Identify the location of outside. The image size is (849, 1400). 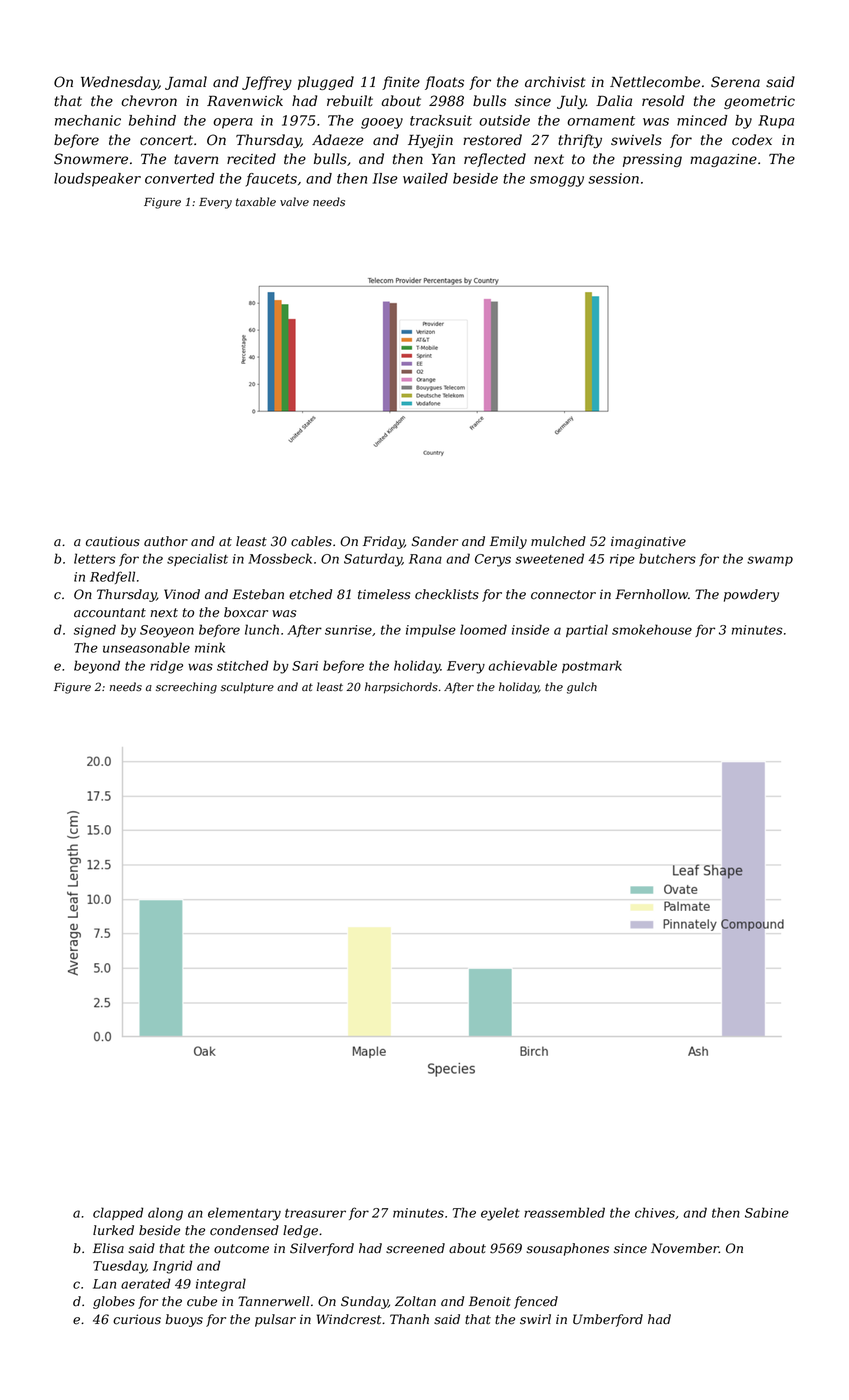
(504, 120).
